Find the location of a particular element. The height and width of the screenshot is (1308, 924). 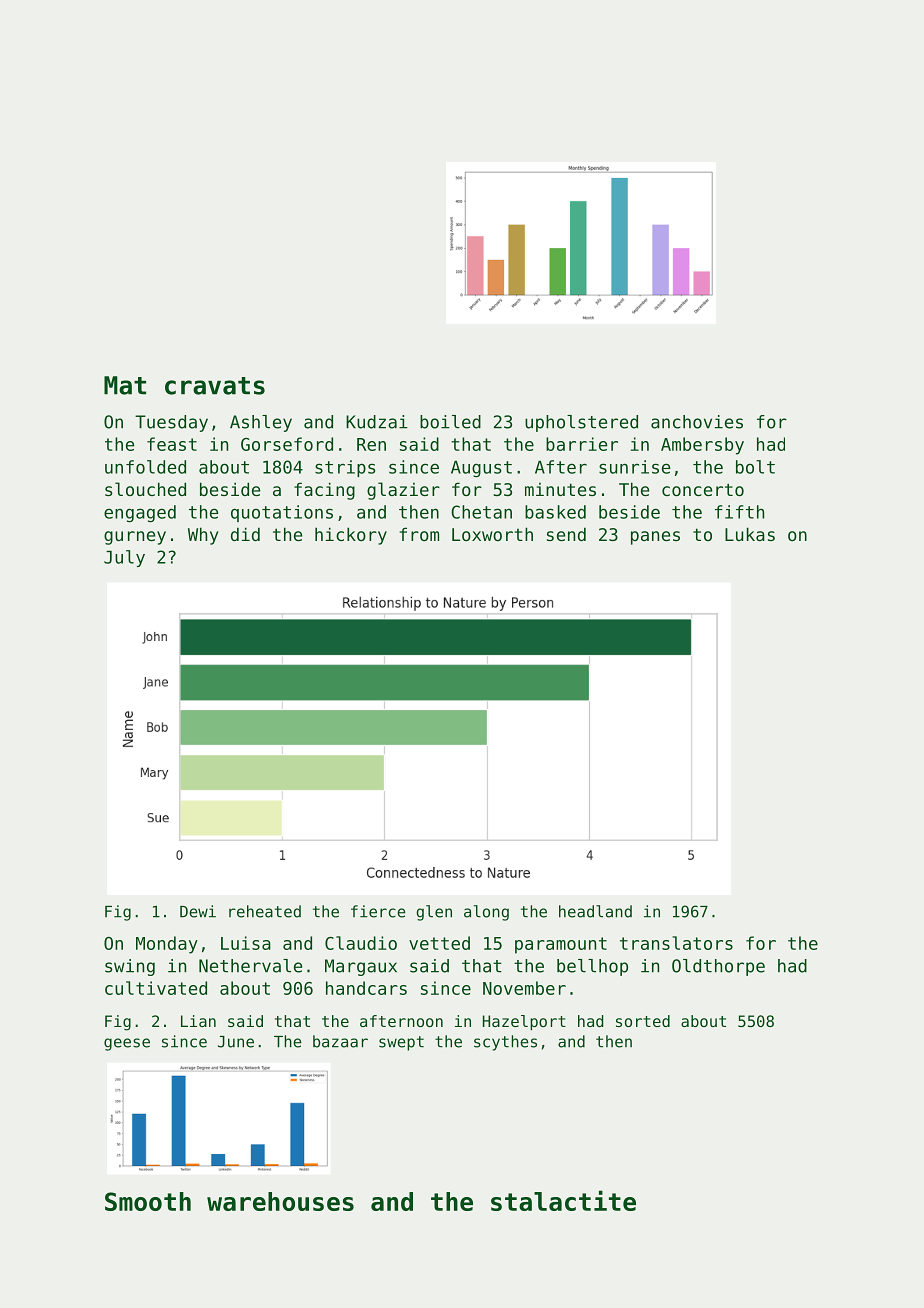

cravats is located at coordinates (215, 386).
